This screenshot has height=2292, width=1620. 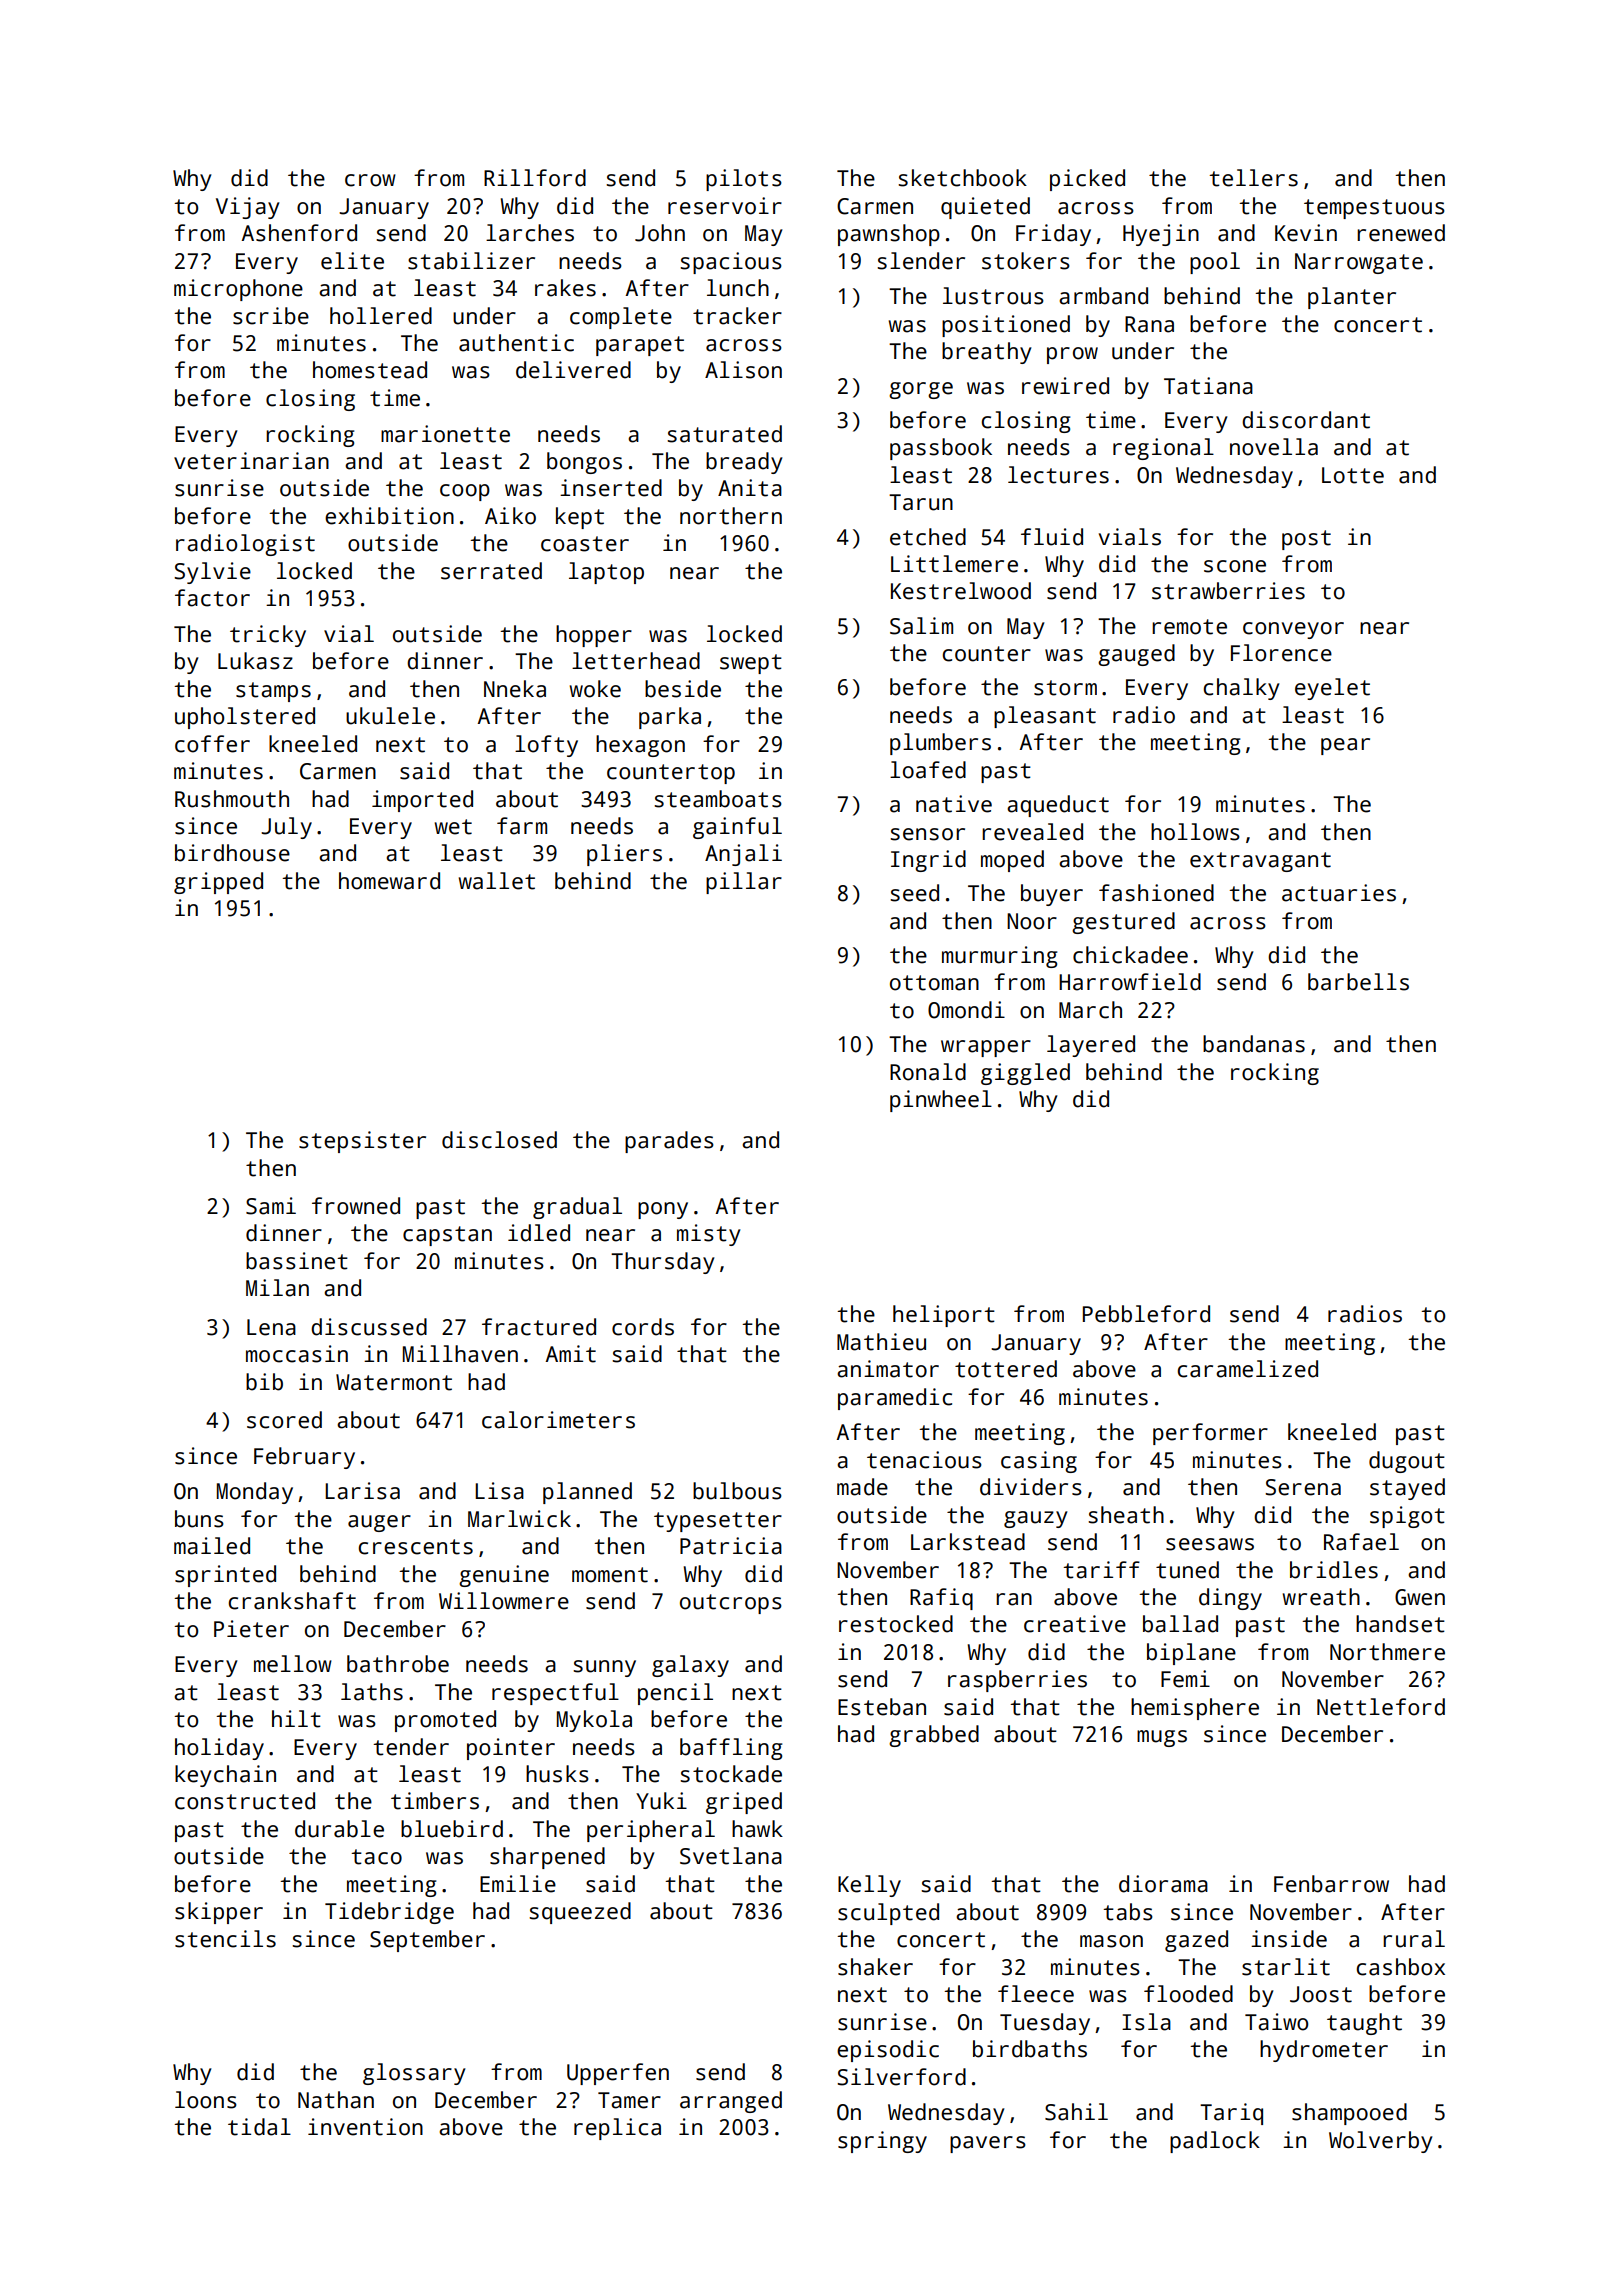 What do you see at coordinates (869, 1886) in the screenshot?
I see `Kelly` at bounding box center [869, 1886].
